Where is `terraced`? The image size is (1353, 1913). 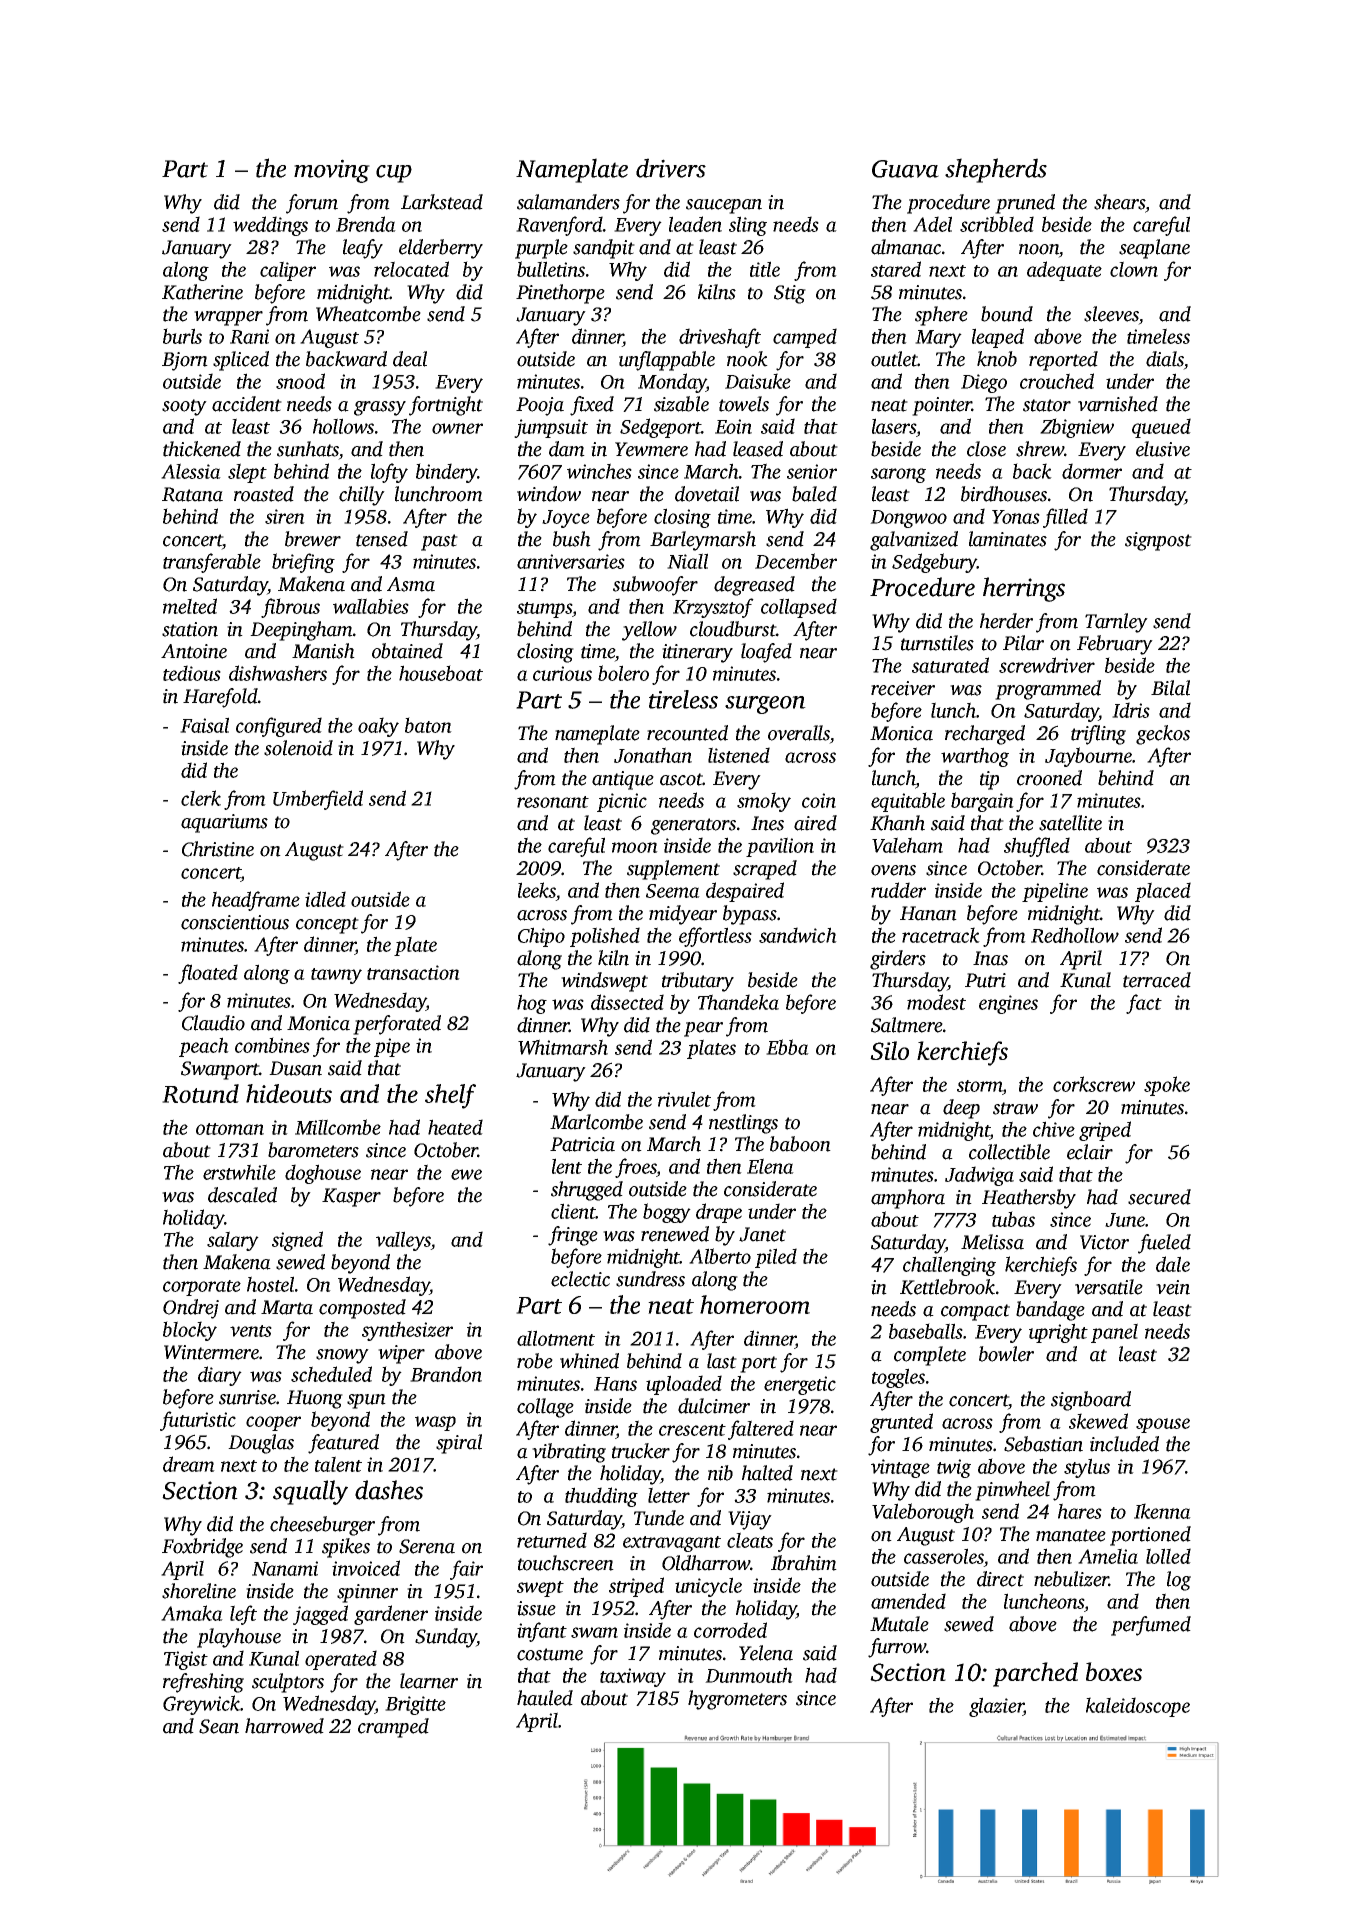 terraced is located at coordinates (1157, 980).
